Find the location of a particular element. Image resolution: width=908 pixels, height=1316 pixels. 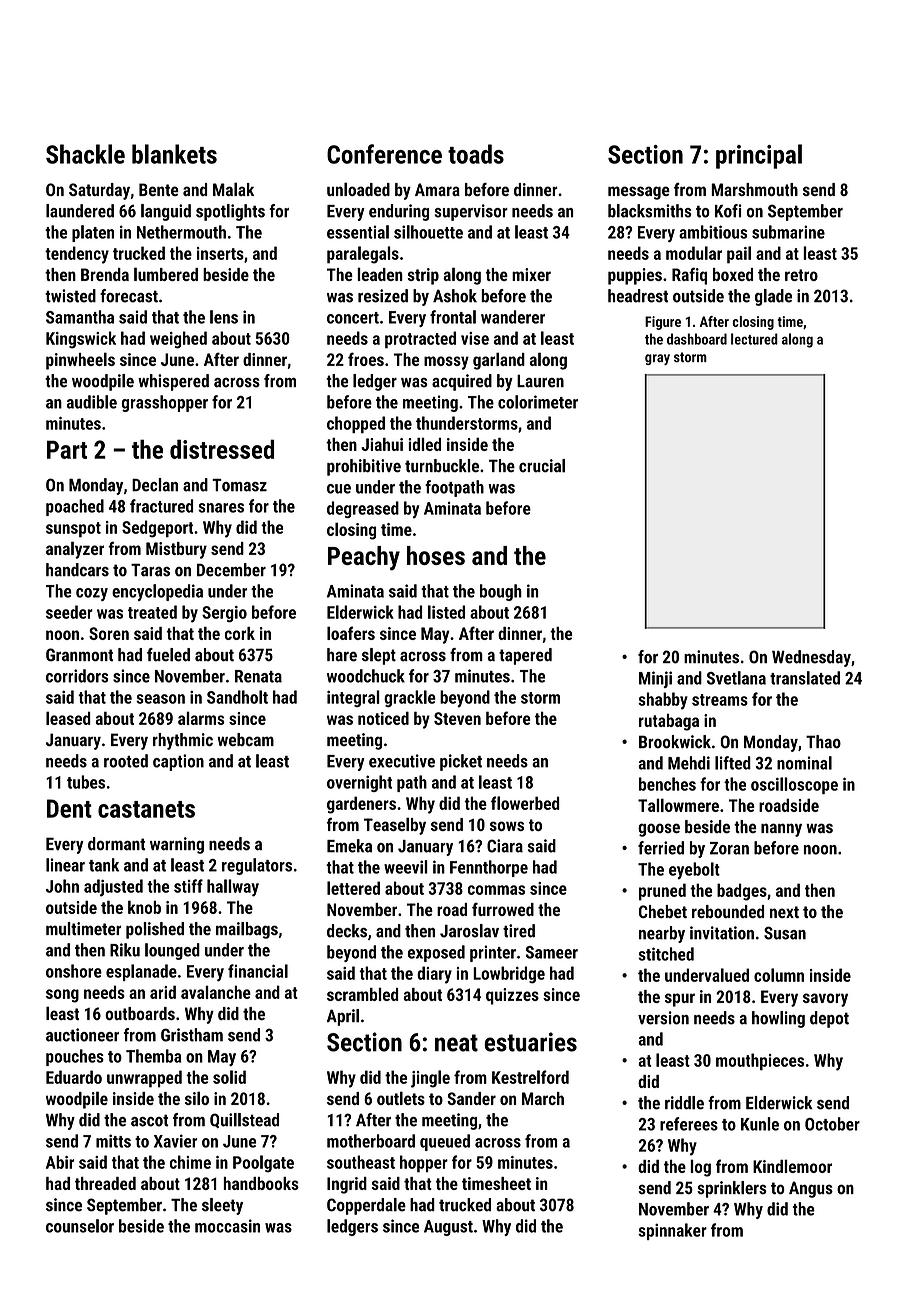

Wednesday is located at coordinates (811, 658).
